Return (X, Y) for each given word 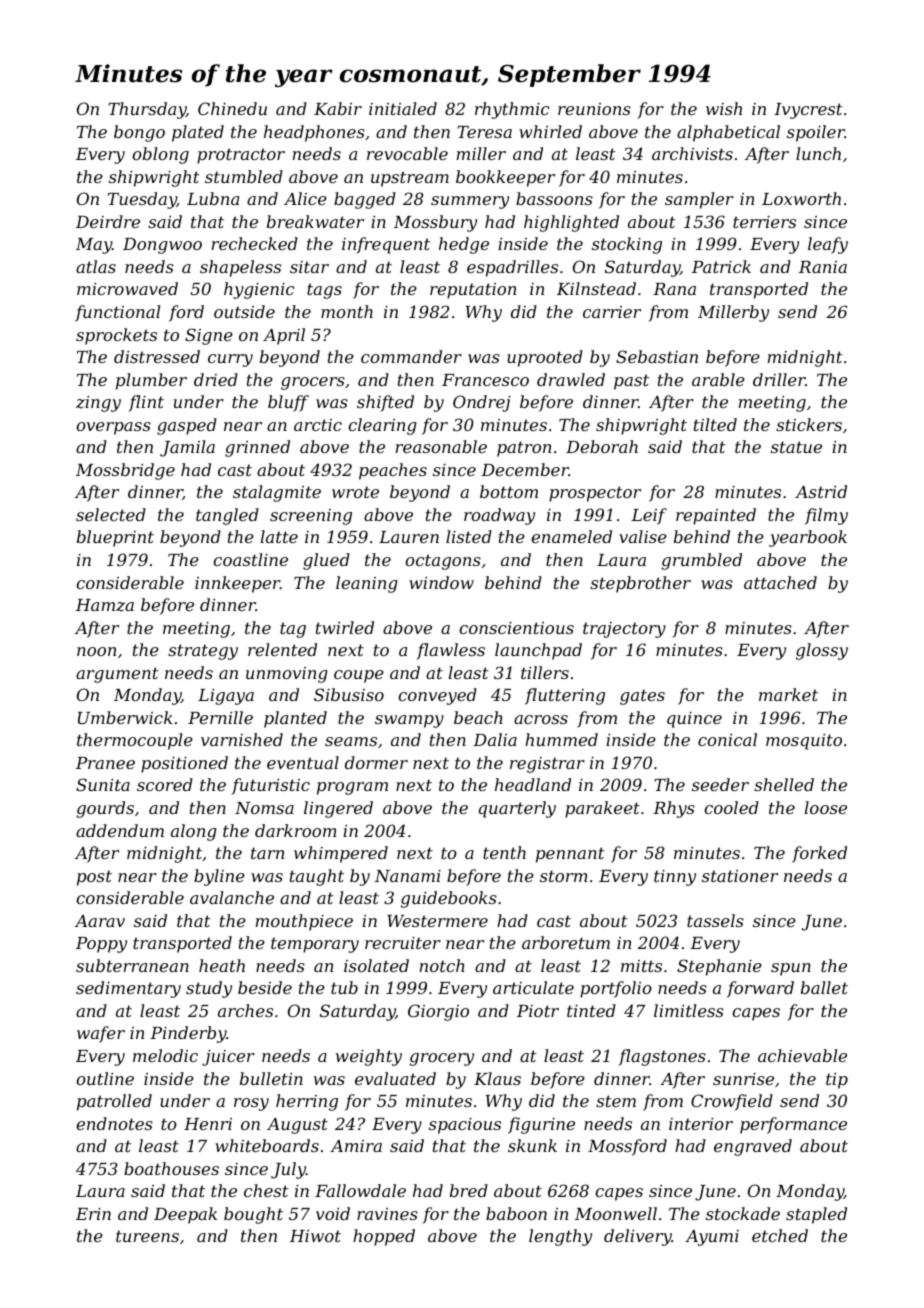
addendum (120, 830)
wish (724, 108)
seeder (720, 784)
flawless (451, 651)
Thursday (147, 110)
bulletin (271, 1078)
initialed (403, 108)
